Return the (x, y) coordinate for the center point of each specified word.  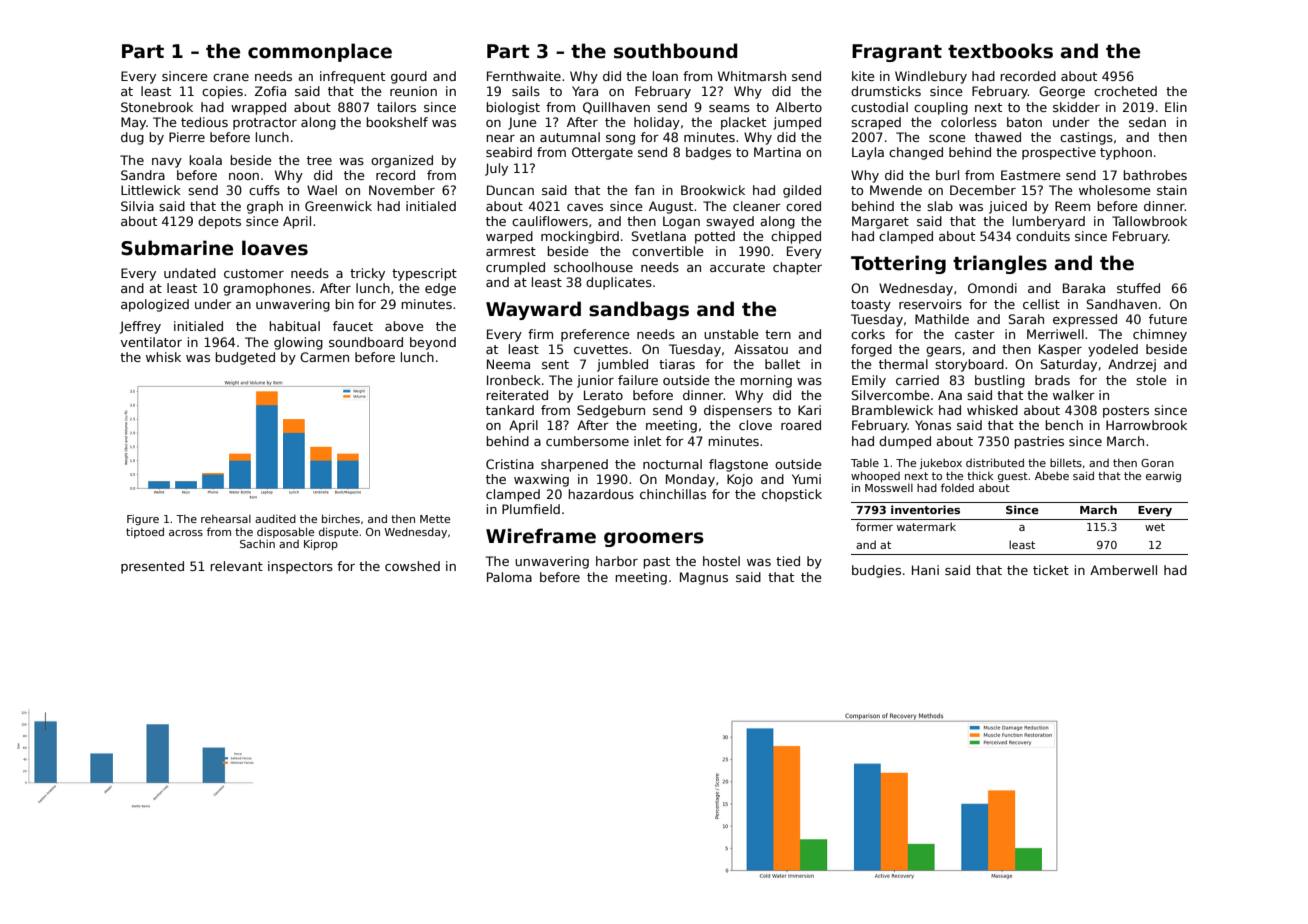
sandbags (639, 310)
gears (943, 352)
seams (729, 108)
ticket (1051, 570)
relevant (236, 566)
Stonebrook (157, 107)
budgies (876, 571)
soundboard (366, 342)
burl (947, 175)
